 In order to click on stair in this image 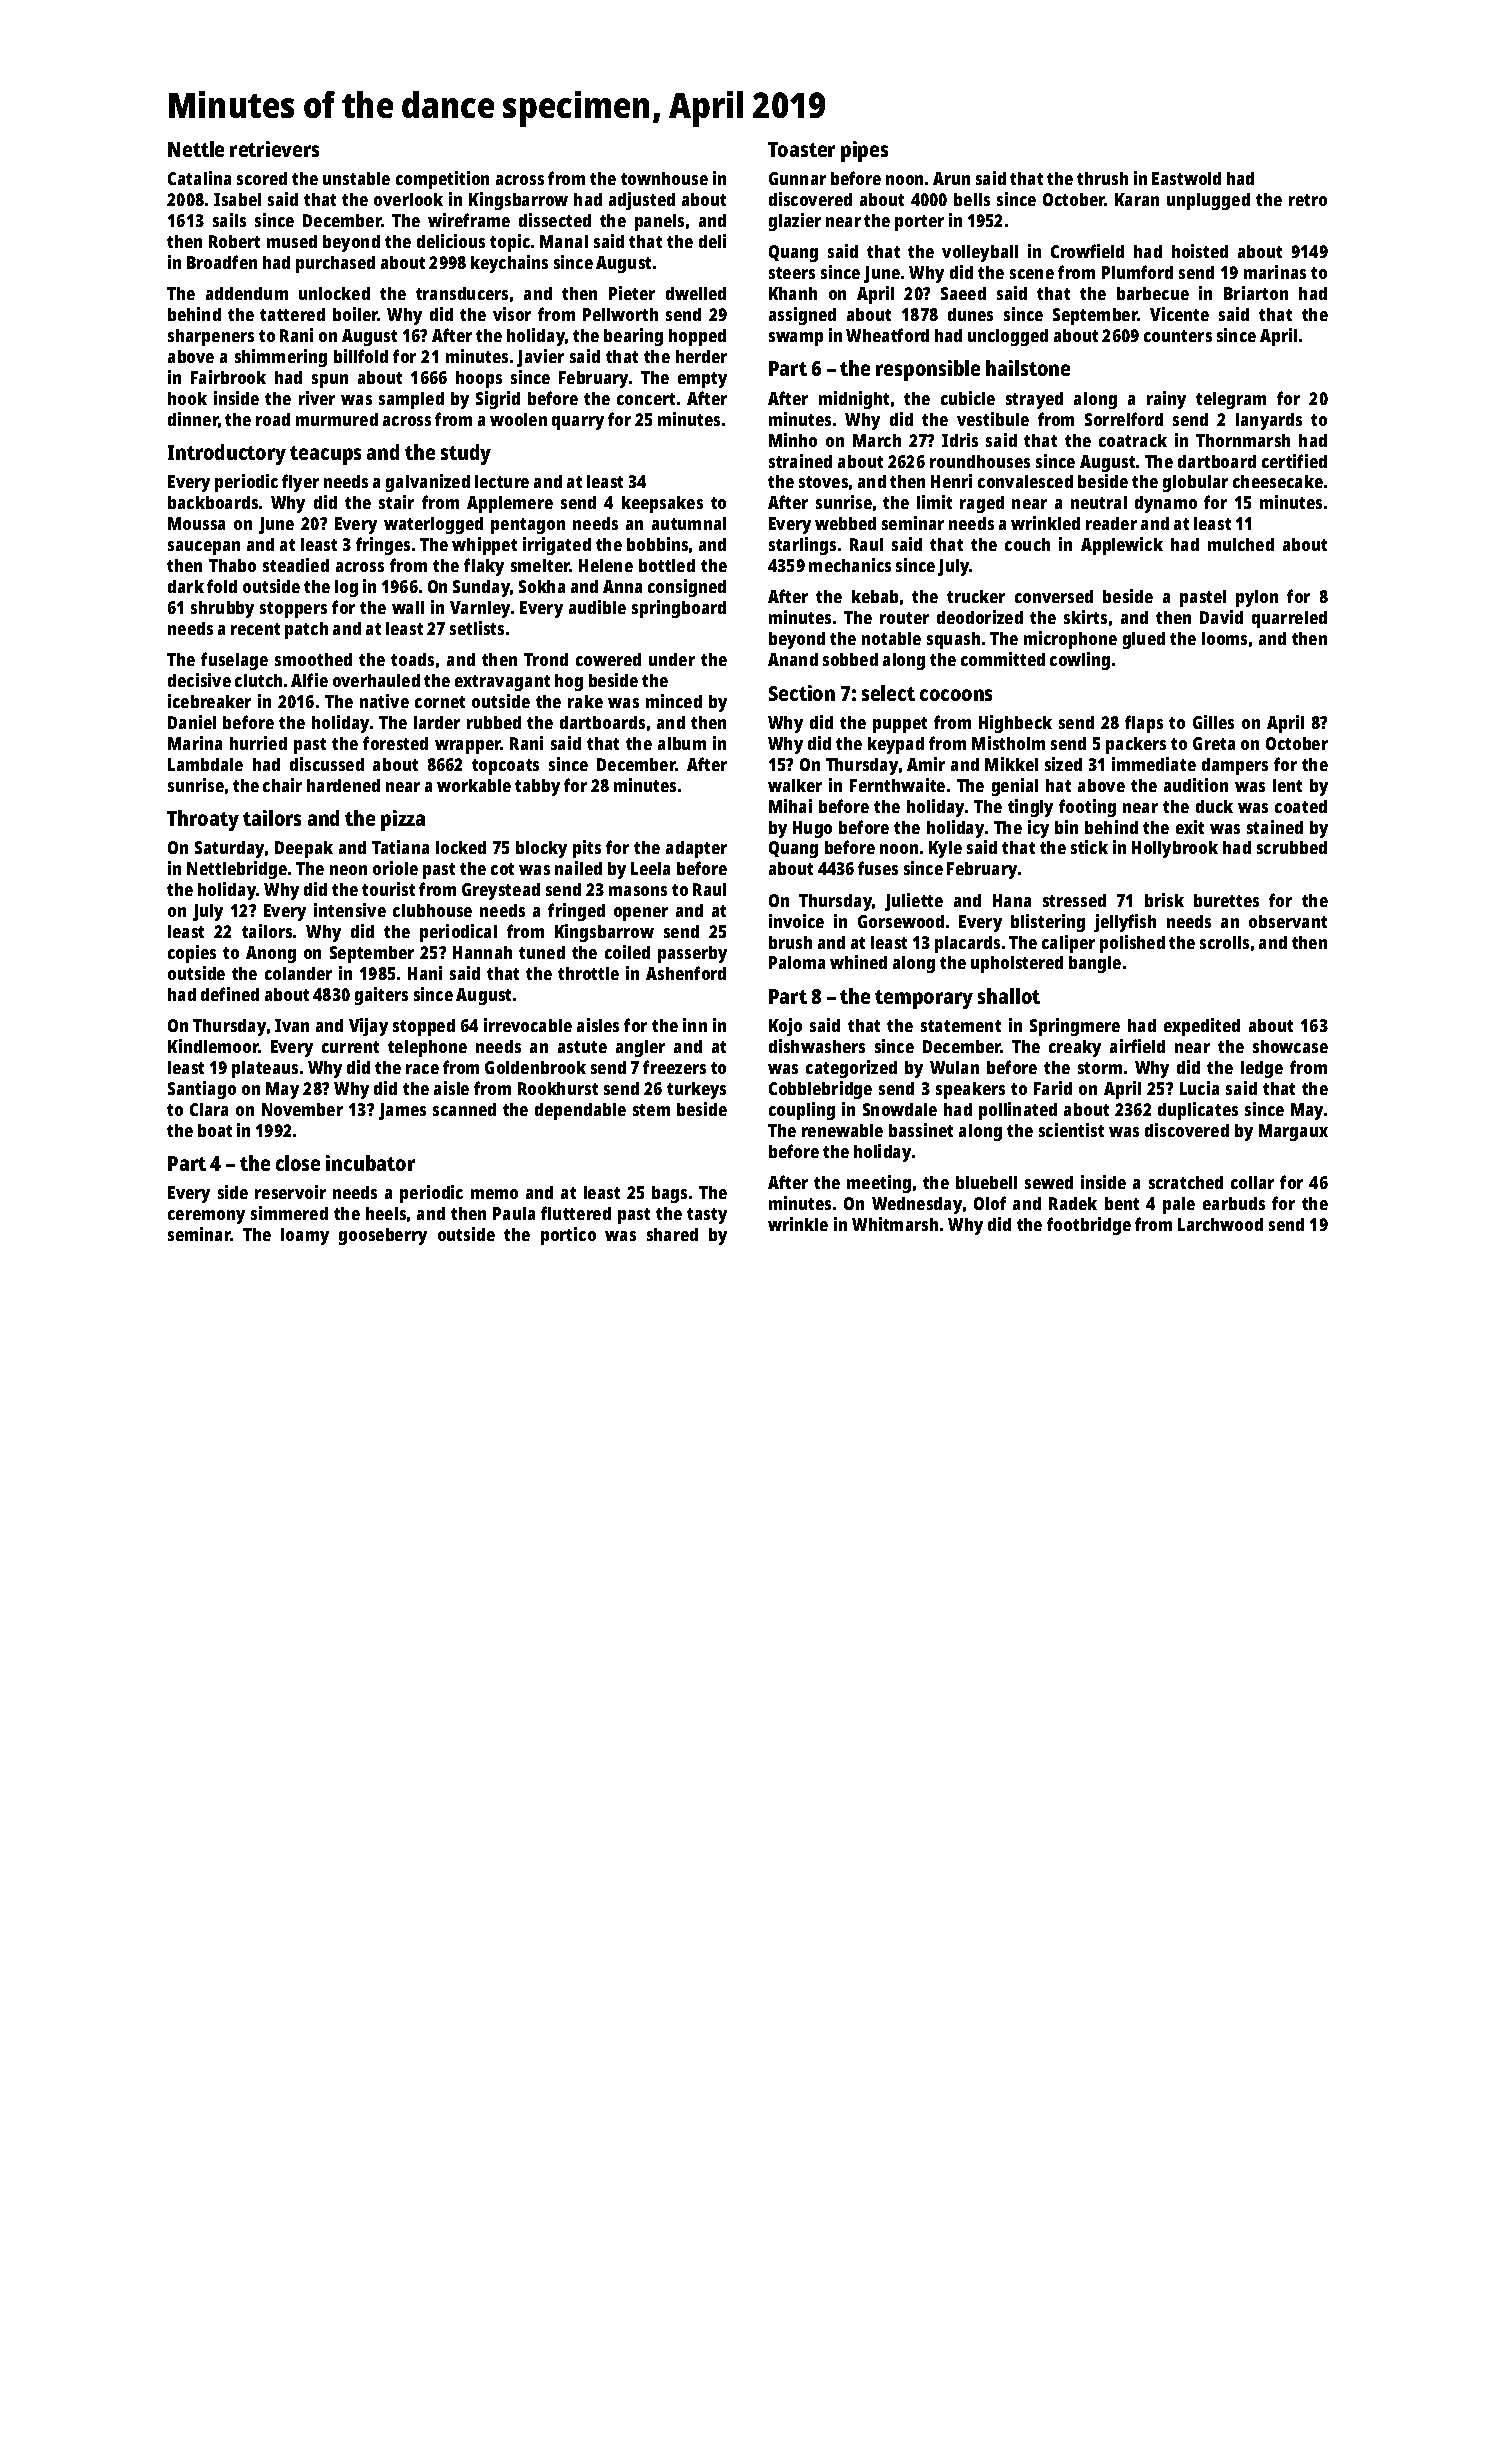, I will do `click(396, 502)`.
